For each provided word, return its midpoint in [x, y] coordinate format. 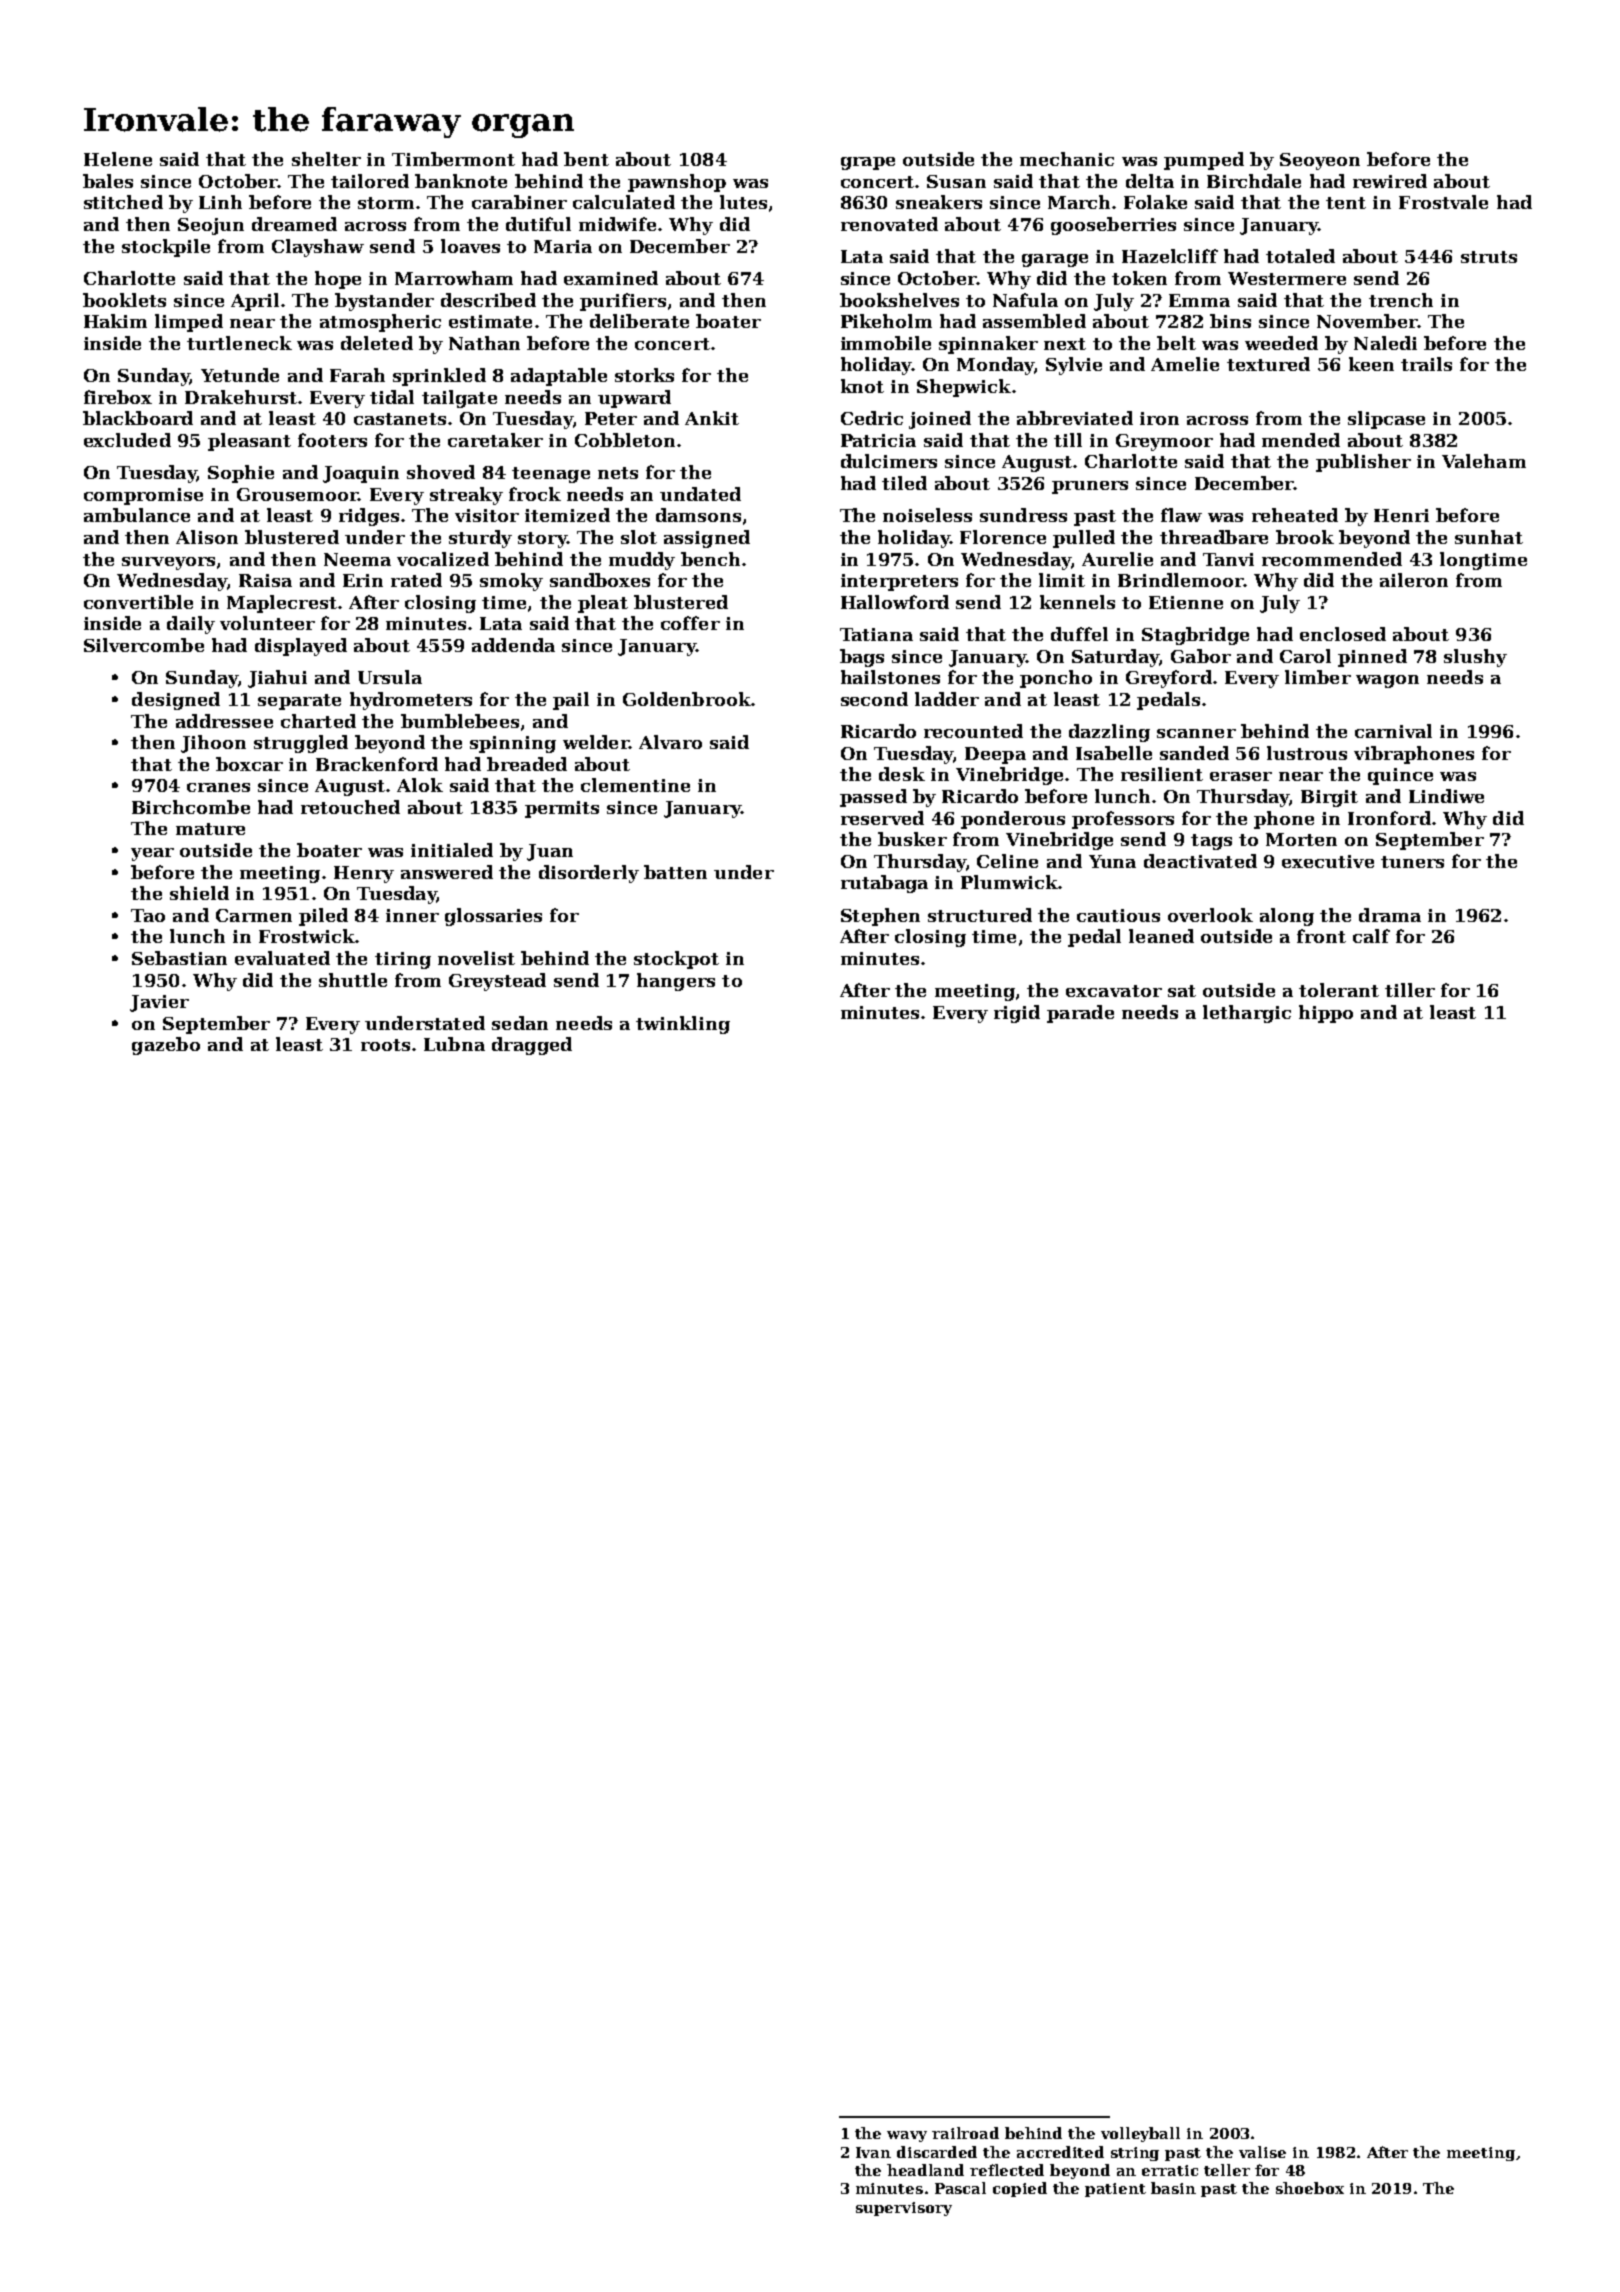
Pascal [960, 2188]
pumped [1204, 161]
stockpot [676, 960]
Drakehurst [241, 397]
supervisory [904, 2209]
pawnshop [677, 183]
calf [1371, 936]
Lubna [454, 1044]
